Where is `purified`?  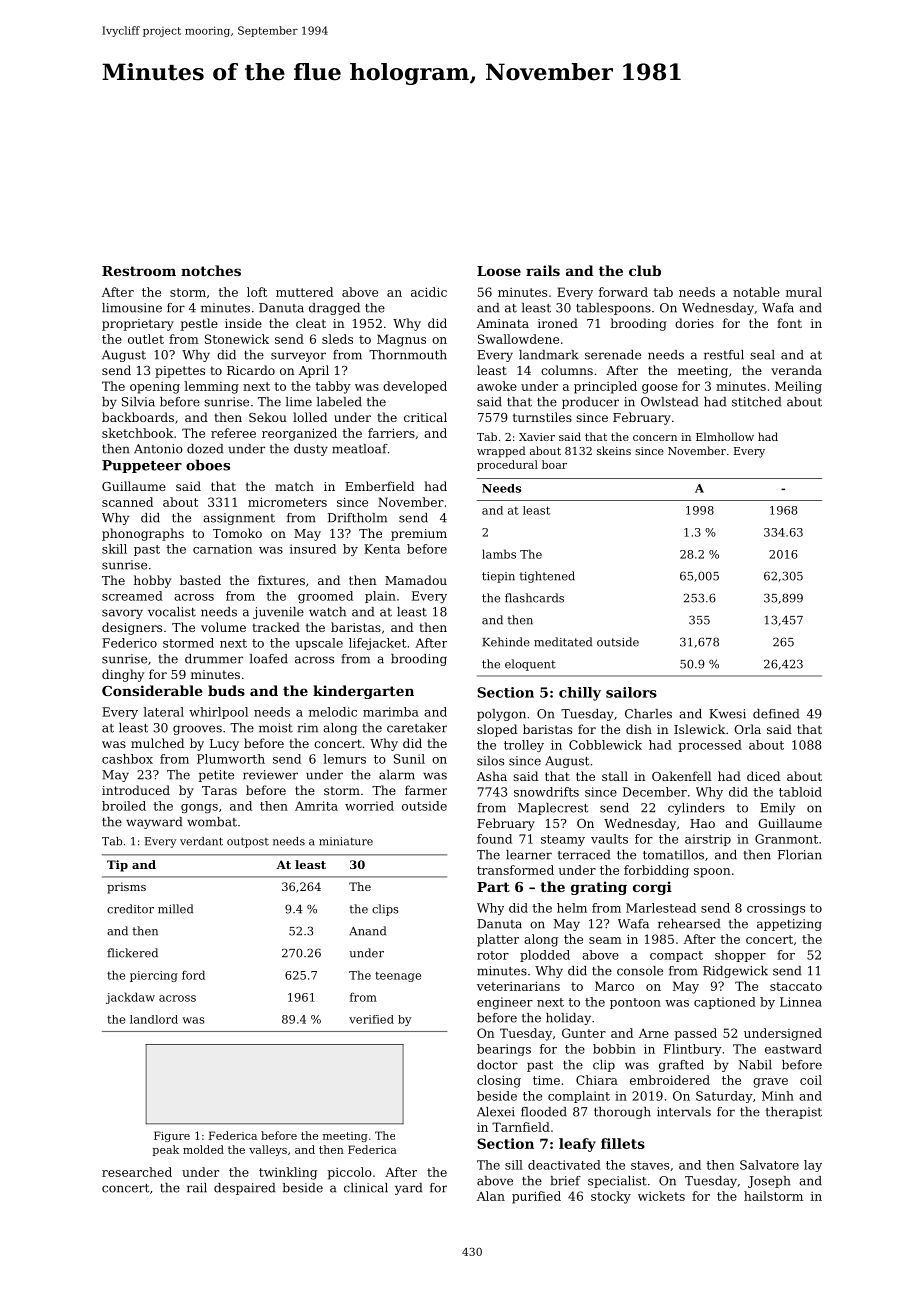 purified is located at coordinates (536, 1197).
